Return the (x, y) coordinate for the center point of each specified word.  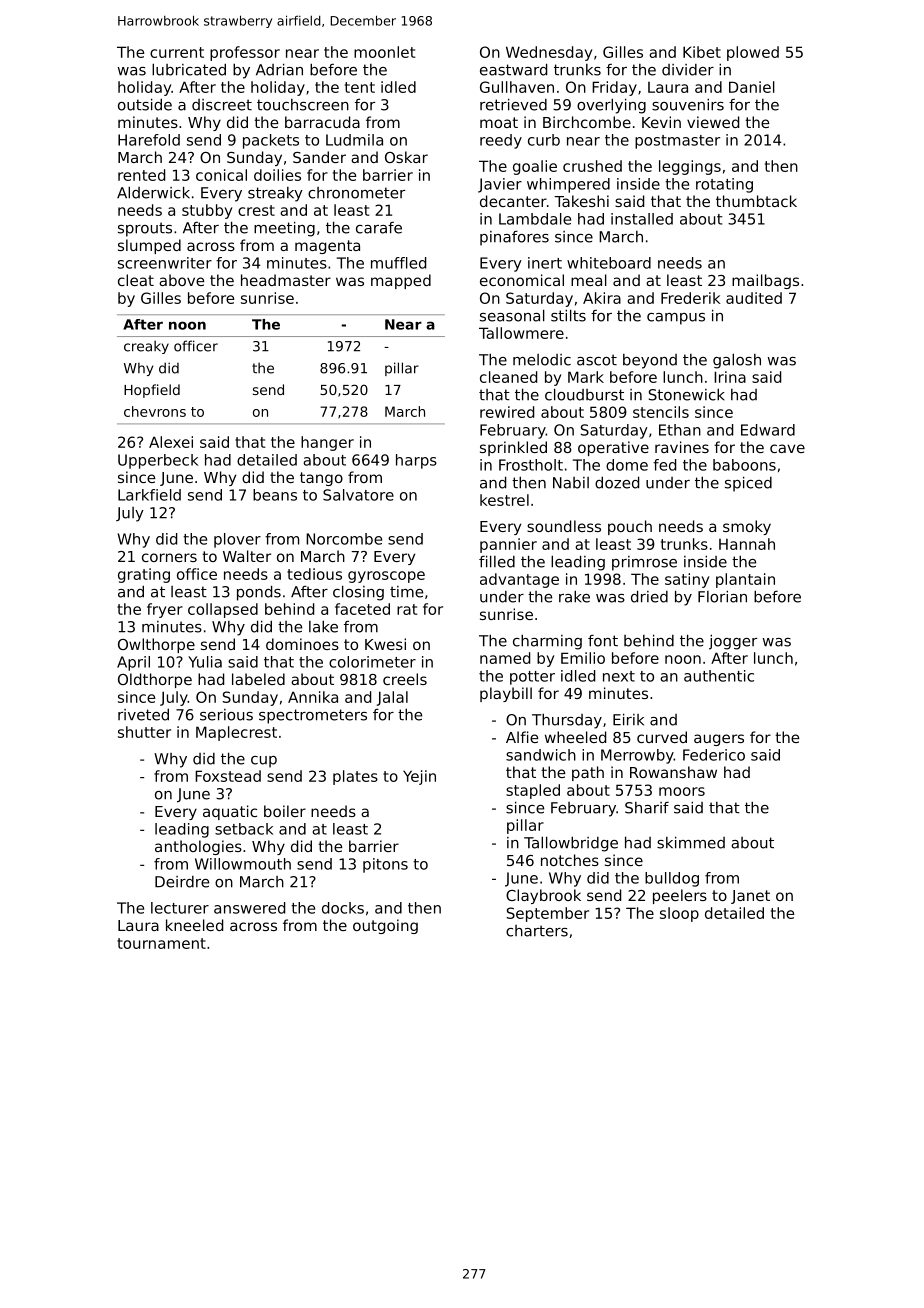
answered (249, 908)
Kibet (702, 52)
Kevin (661, 122)
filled (497, 561)
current (177, 52)
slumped (149, 246)
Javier (500, 185)
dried (649, 596)
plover (237, 540)
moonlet (384, 52)
